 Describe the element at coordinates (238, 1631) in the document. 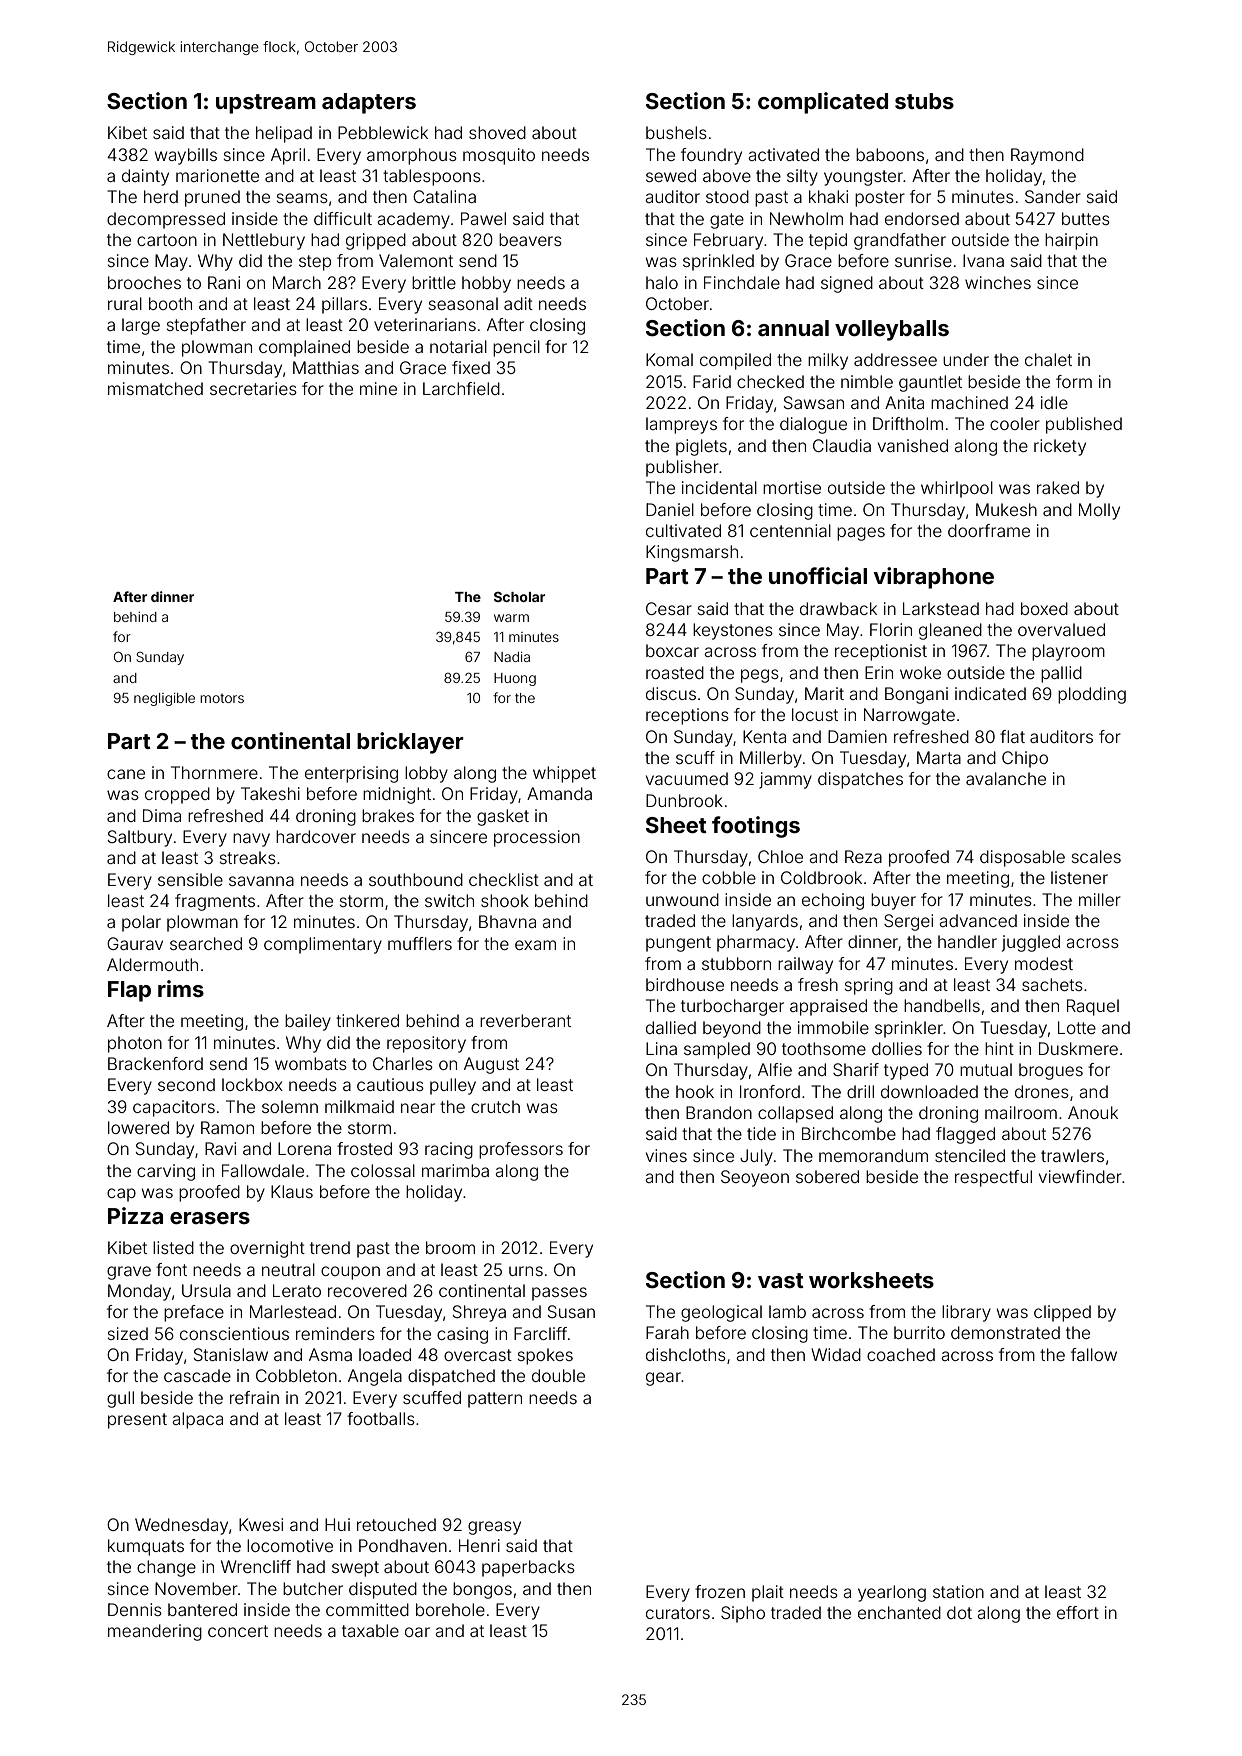

I see `concert` at that location.
